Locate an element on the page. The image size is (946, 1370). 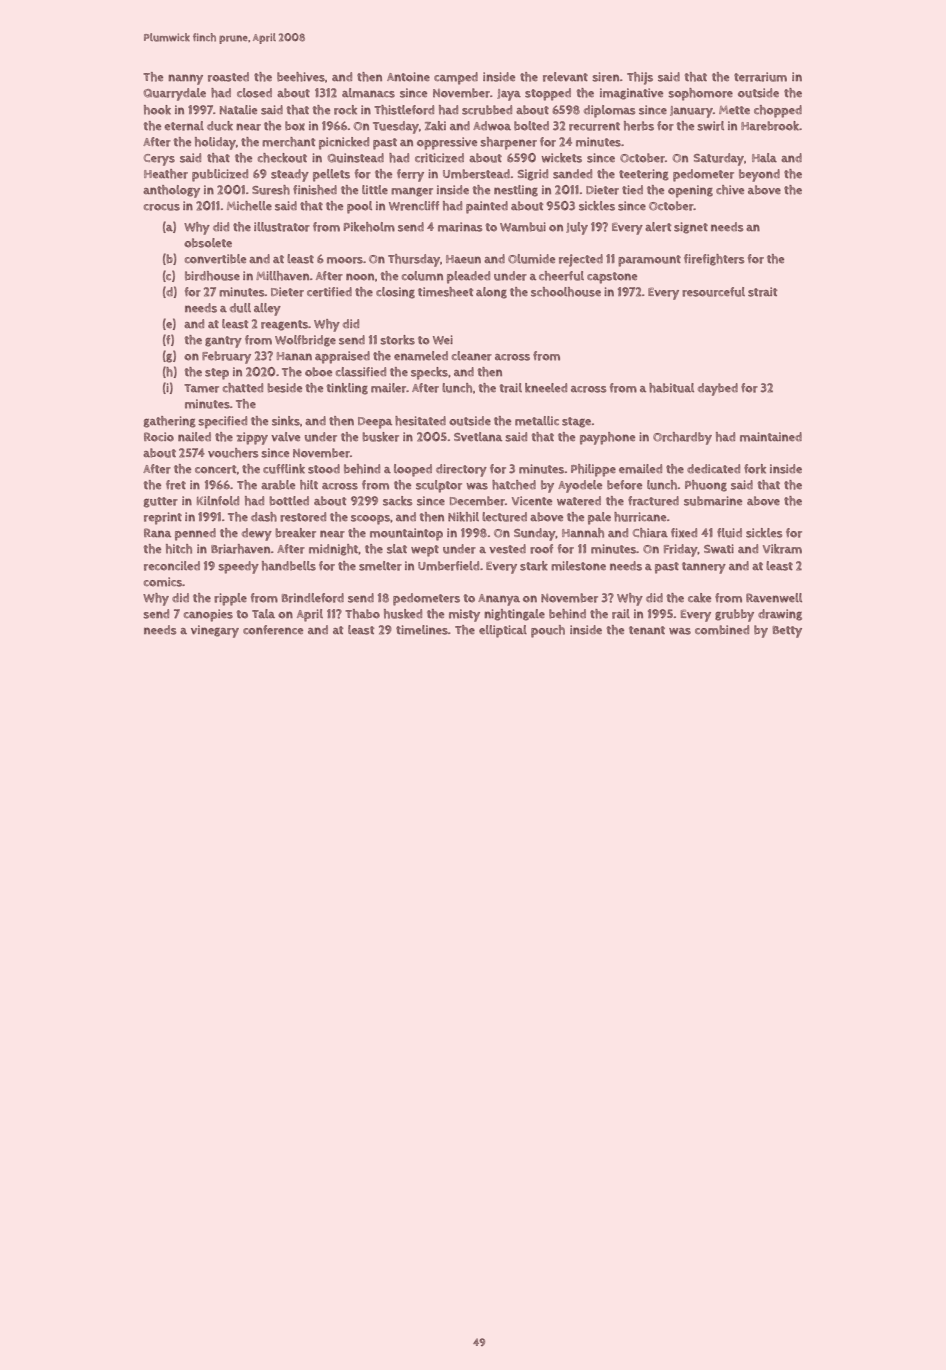
Hannah is located at coordinates (583, 533).
